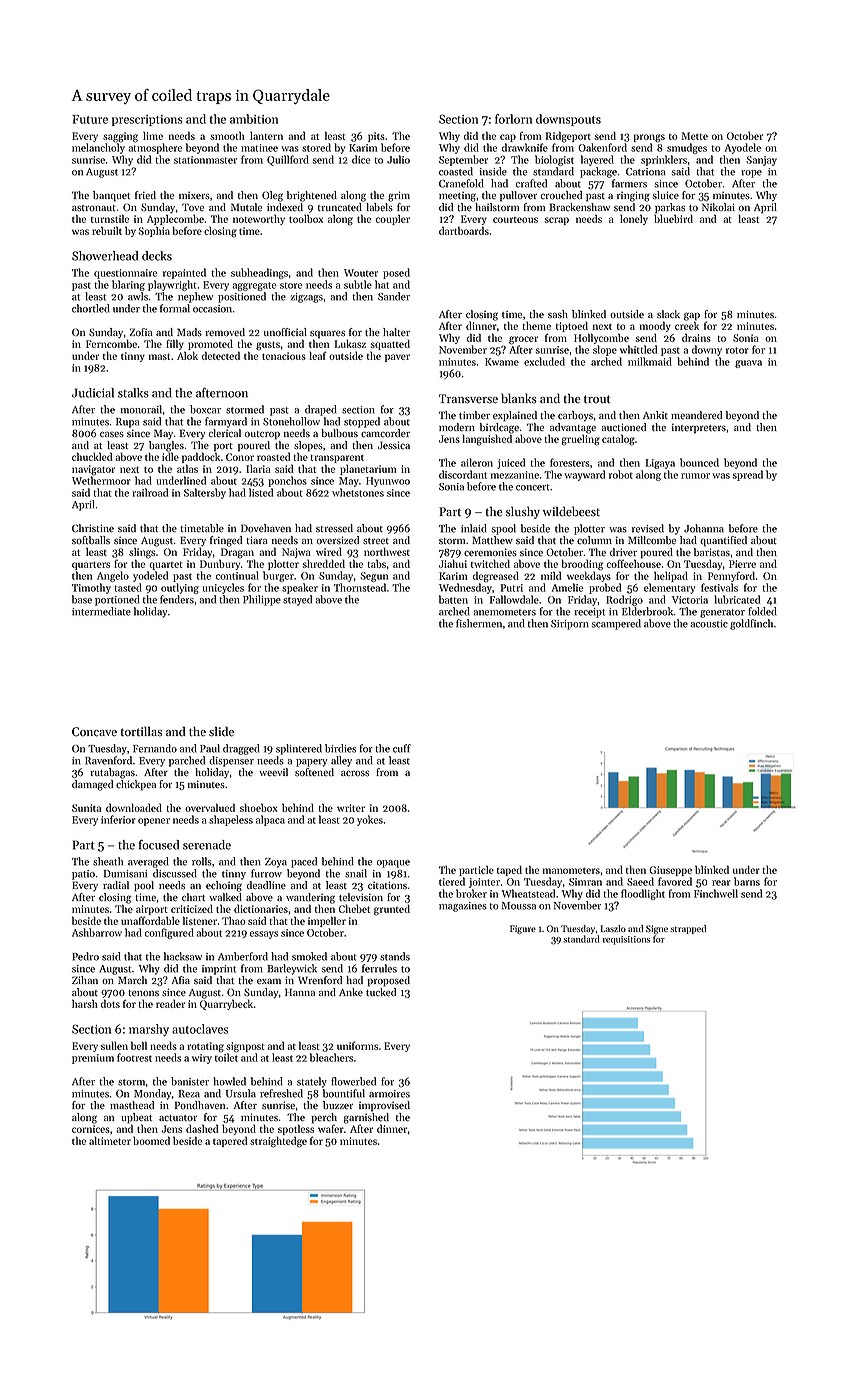 The width and height of the screenshot is (849, 1400). What do you see at coordinates (616, 624) in the screenshot?
I see `scampered` at bounding box center [616, 624].
